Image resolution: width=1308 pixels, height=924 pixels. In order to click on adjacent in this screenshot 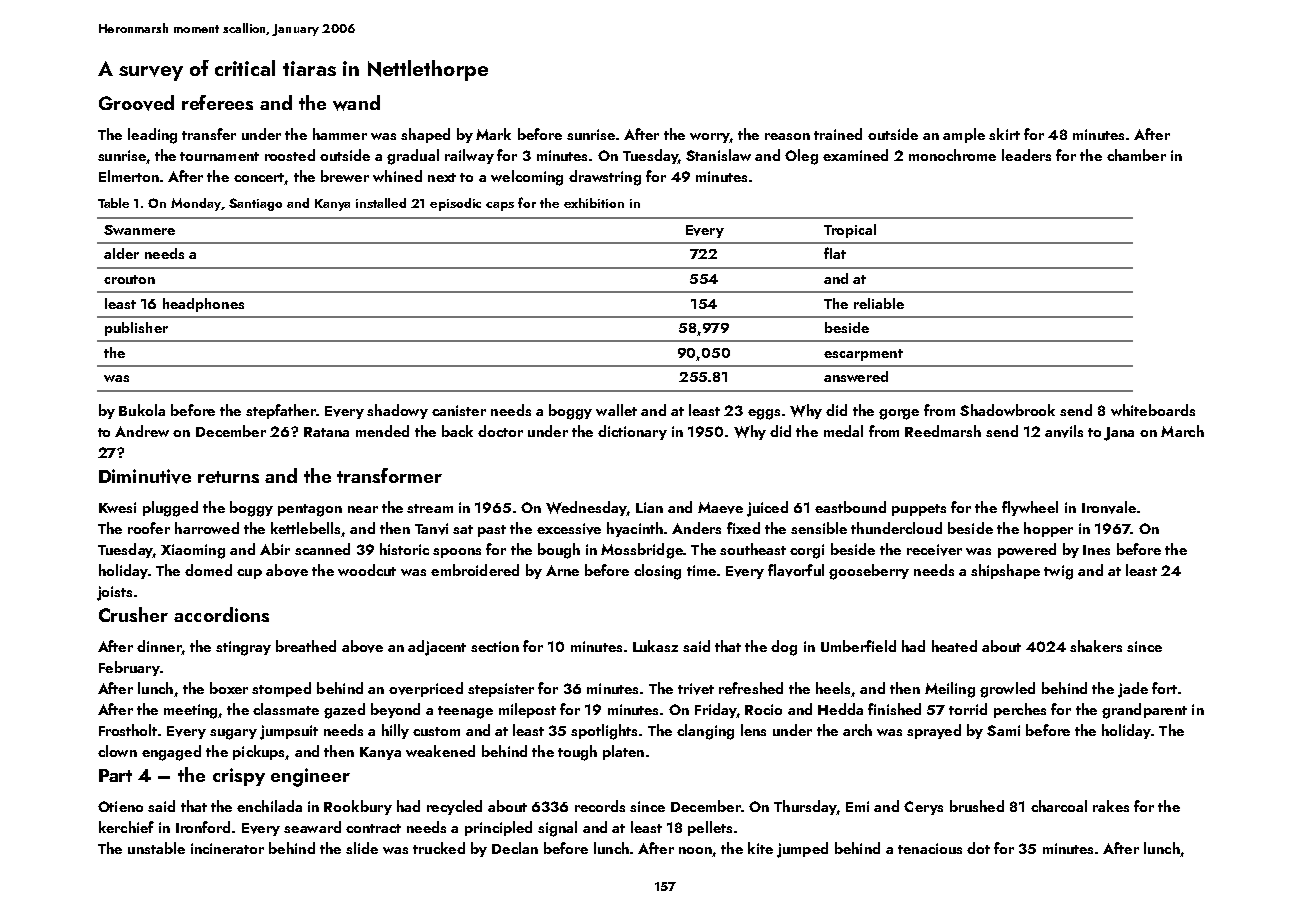, I will do `click(437, 648)`.
